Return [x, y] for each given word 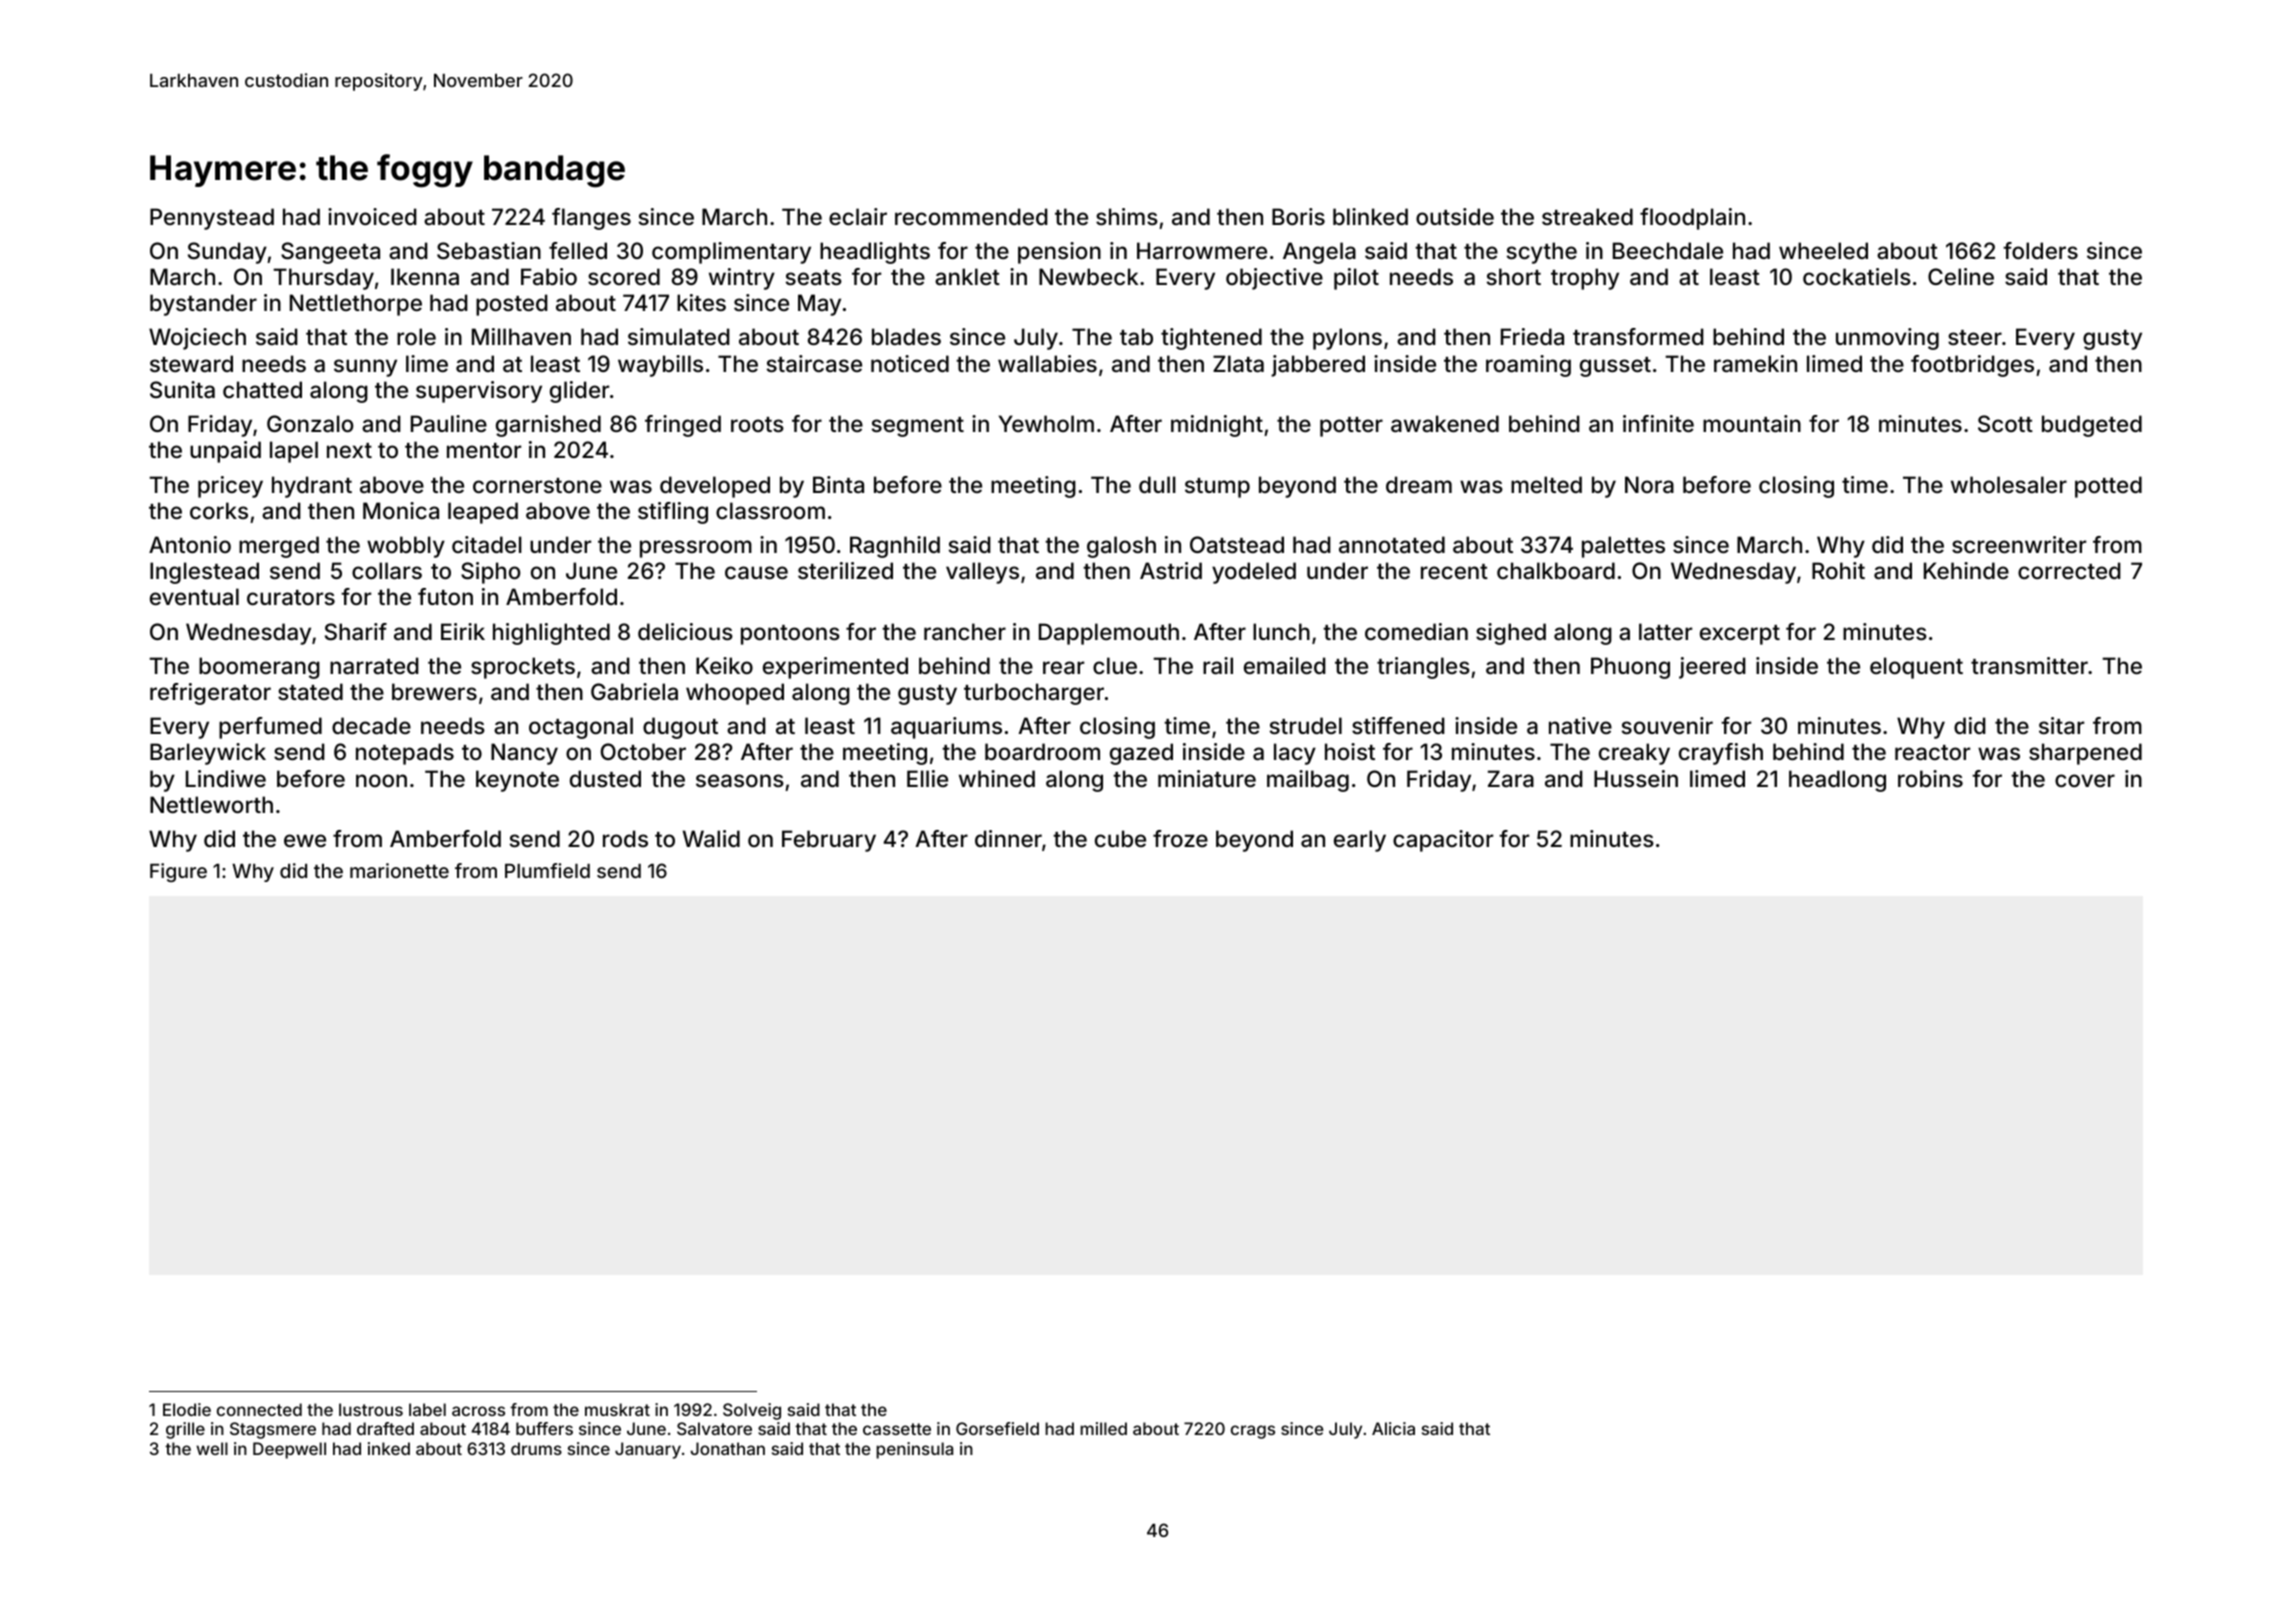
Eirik [463, 631]
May [819, 305]
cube [1120, 838]
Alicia [1393, 1428]
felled [578, 250]
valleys [982, 573]
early [1360, 841]
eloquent [1916, 668]
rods [625, 838]
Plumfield [547, 870]
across [478, 1411]
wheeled [1823, 250]
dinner [1008, 838]
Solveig [752, 1411]
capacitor [1443, 841]
